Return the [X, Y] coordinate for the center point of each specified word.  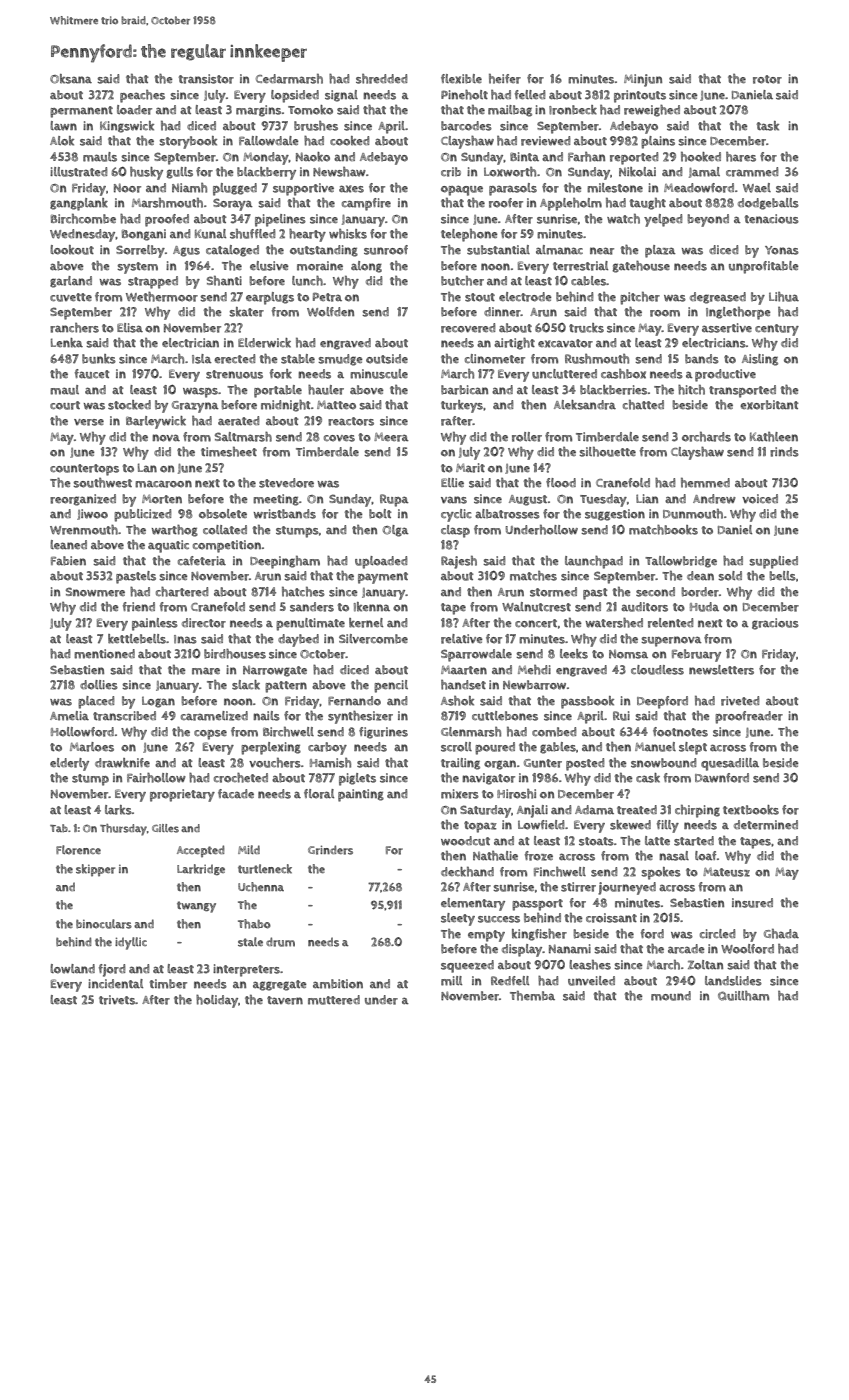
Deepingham [285, 562]
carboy [327, 748]
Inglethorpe [738, 313]
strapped [153, 282]
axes [351, 189]
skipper [95, 870]
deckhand [467, 872]
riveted [740, 701]
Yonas [782, 250]
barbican [464, 390]
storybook [188, 142]
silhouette [607, 452]
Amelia [69, 716]
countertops [84, 470]
